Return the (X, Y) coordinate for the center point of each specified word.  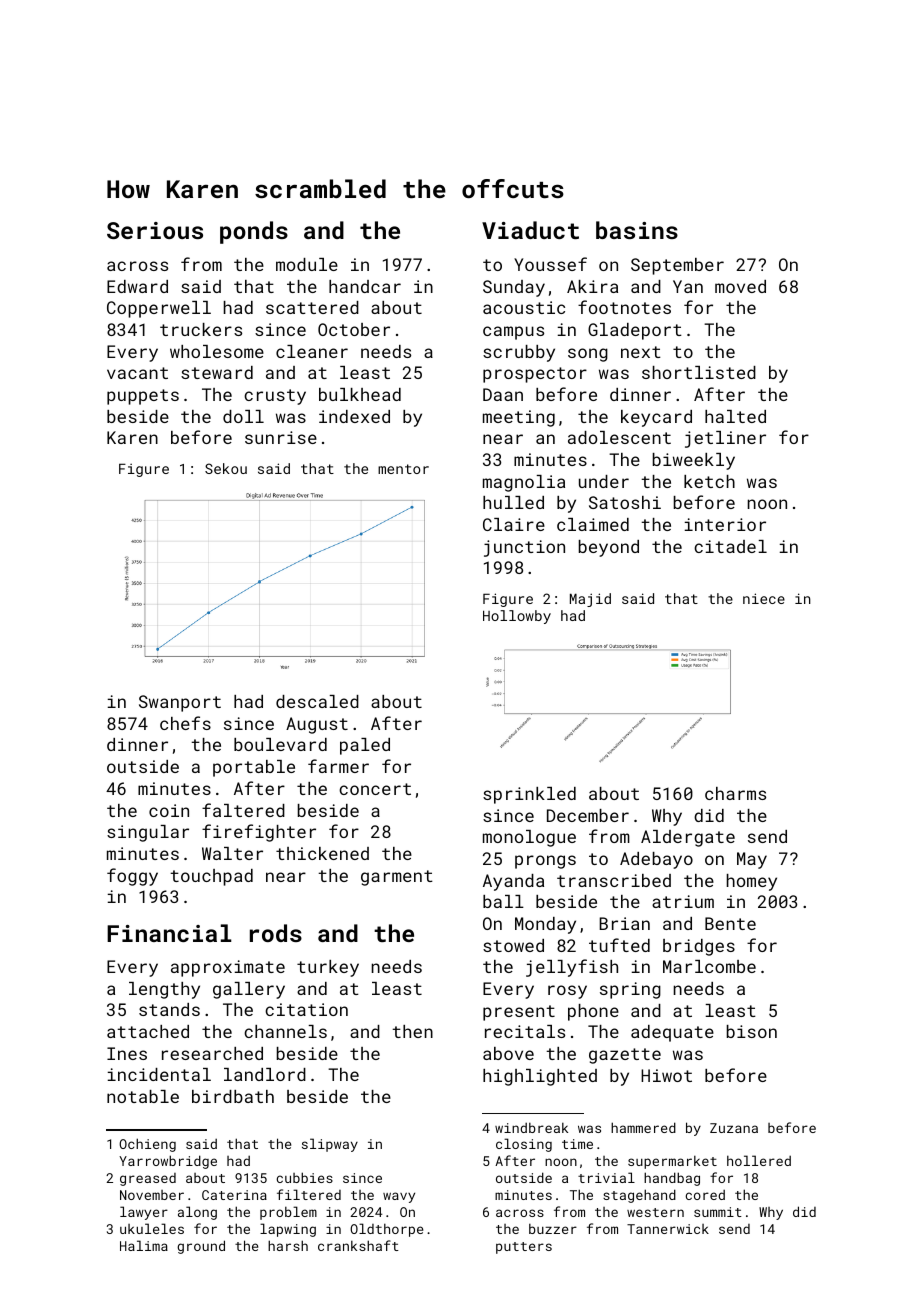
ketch (709, 481)
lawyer (144, 1213)
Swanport (180, 703)
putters (524, 1248)
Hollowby (517, 617)
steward (217, 372)
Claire (514, 524)
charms (735, 793)
